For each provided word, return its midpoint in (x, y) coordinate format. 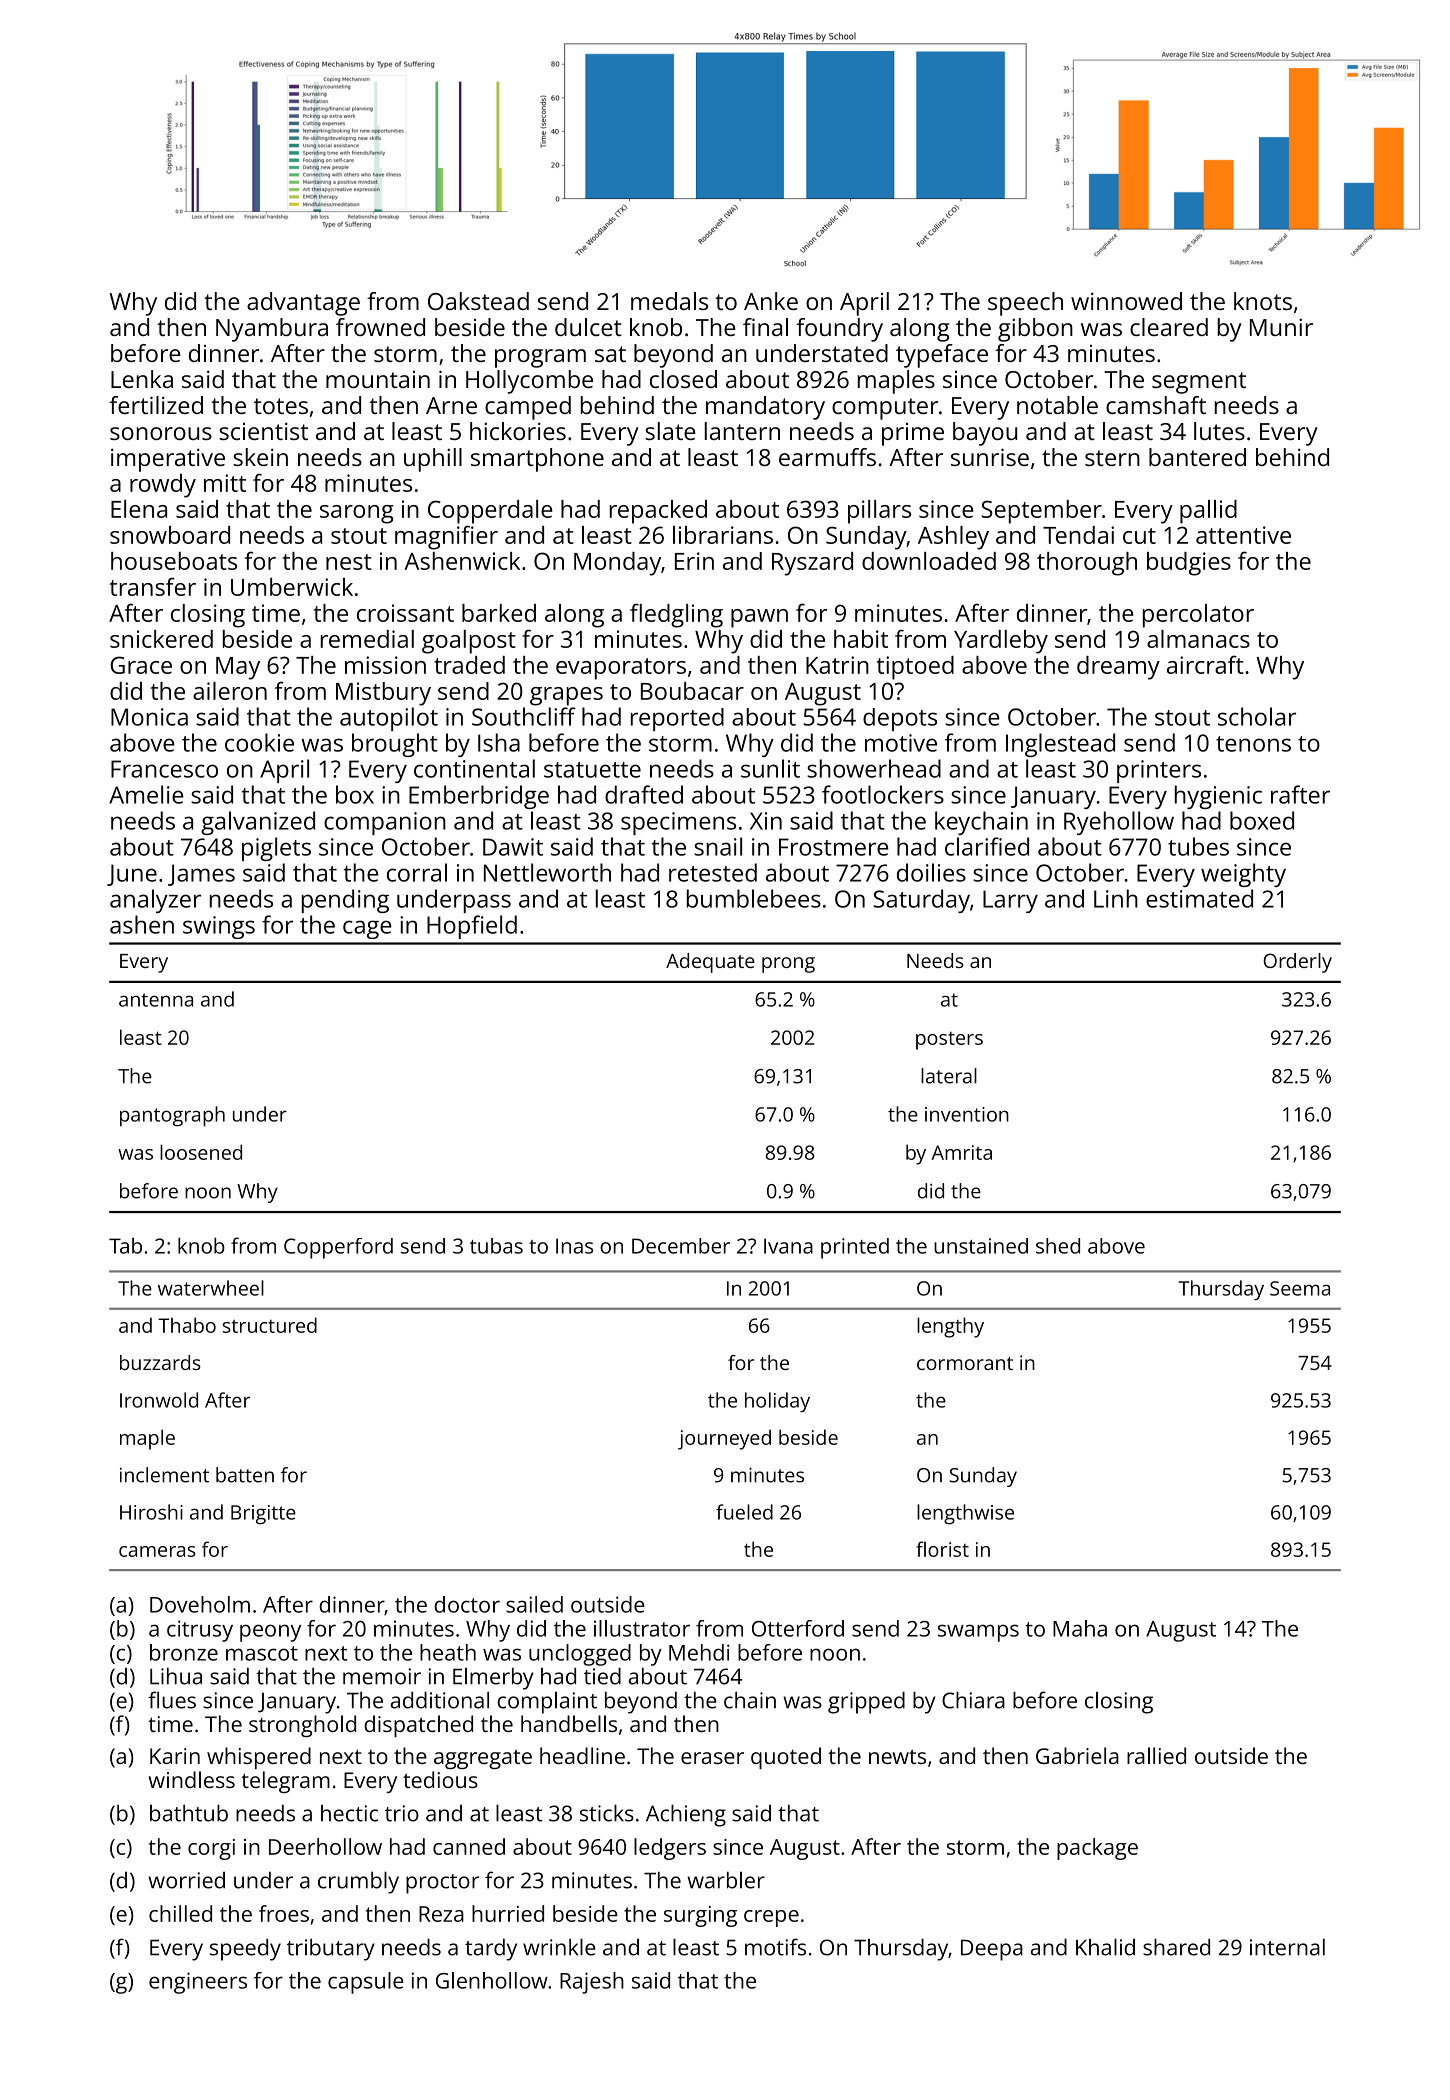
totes (281, 406)
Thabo (187, 1325)
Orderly (1297, 963)
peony (270, 1633)
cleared (1169, 327)
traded (469, 665)
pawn (759, 618)
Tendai (1078, 535)
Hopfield (472, 927)
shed (1058, 1246)
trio (402, 1813)
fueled (744, 1512)
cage (367, 929)
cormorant (965, 1363)
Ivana (788, 1246)
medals (669, 301)
